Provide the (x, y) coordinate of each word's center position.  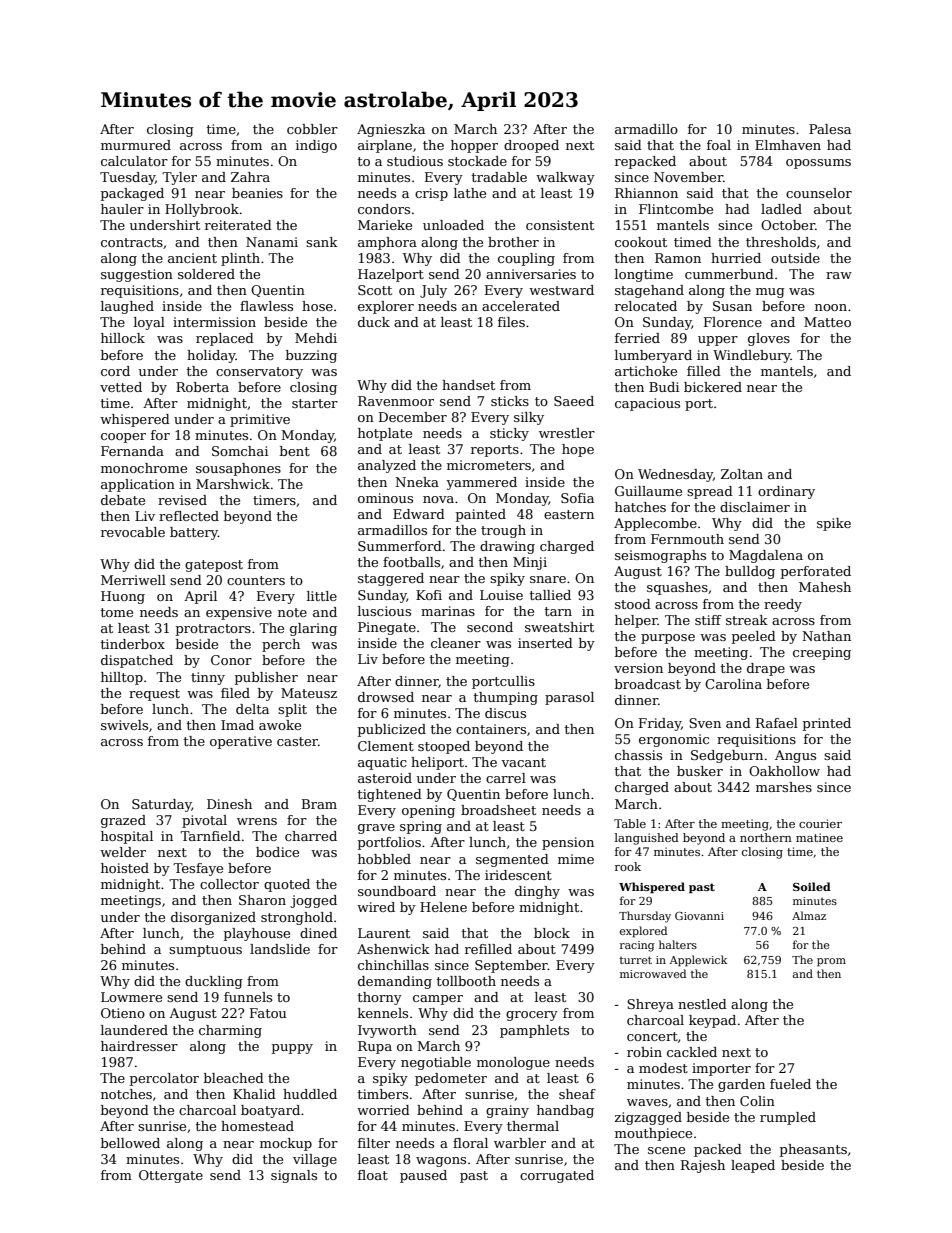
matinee (819, 837)
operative (241, 742)
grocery (532, 1016)
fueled (790, 1084)
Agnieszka (391, 130)
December (413, 417)
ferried (637, 338)
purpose (668, 639)
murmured (136, 145)
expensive (239, 613)
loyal (149, 323)
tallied (550, 595)
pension (568, 843)
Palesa (830, 129)
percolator (164, 1079)
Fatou (268, 1013)
